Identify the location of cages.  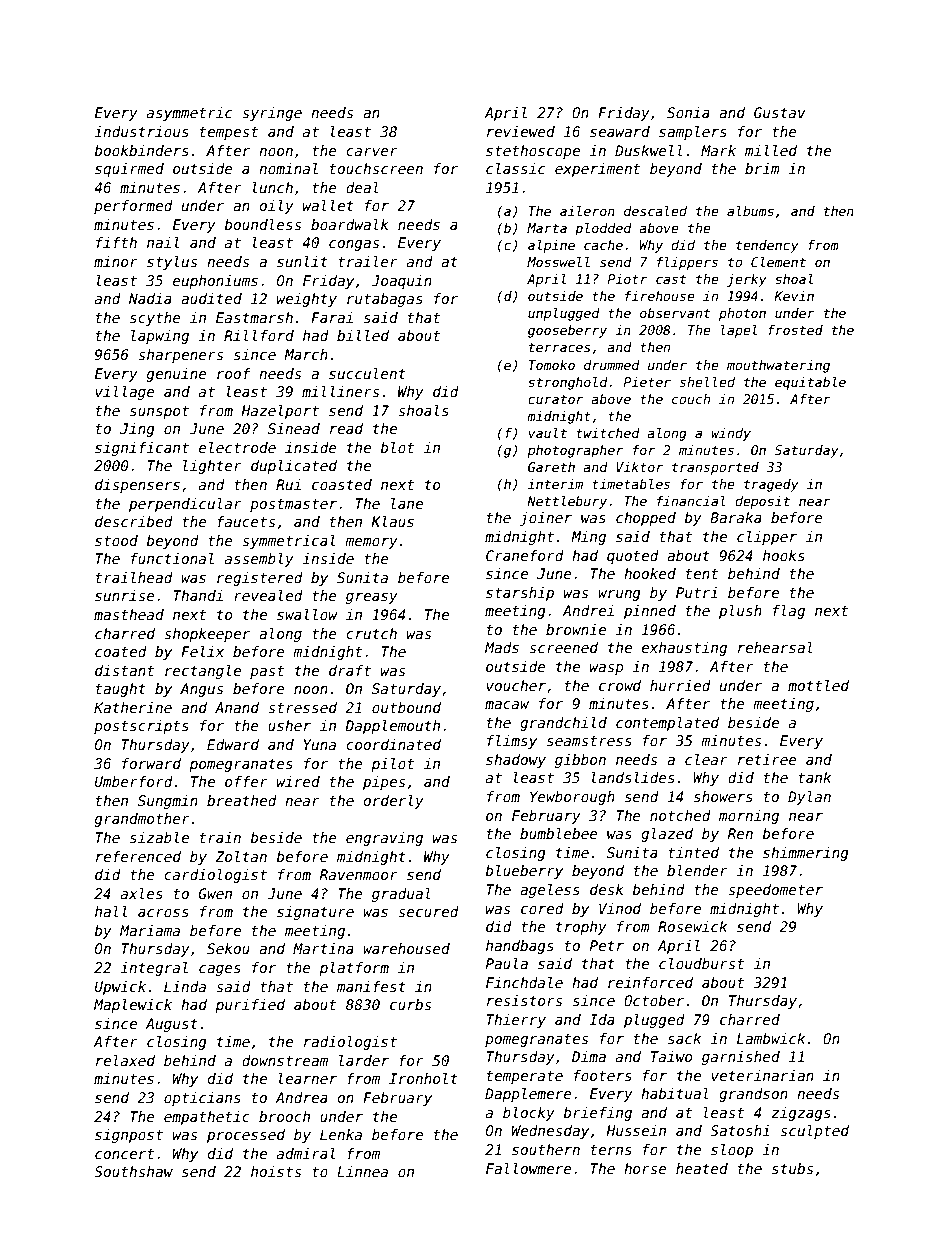
(220, 970).
